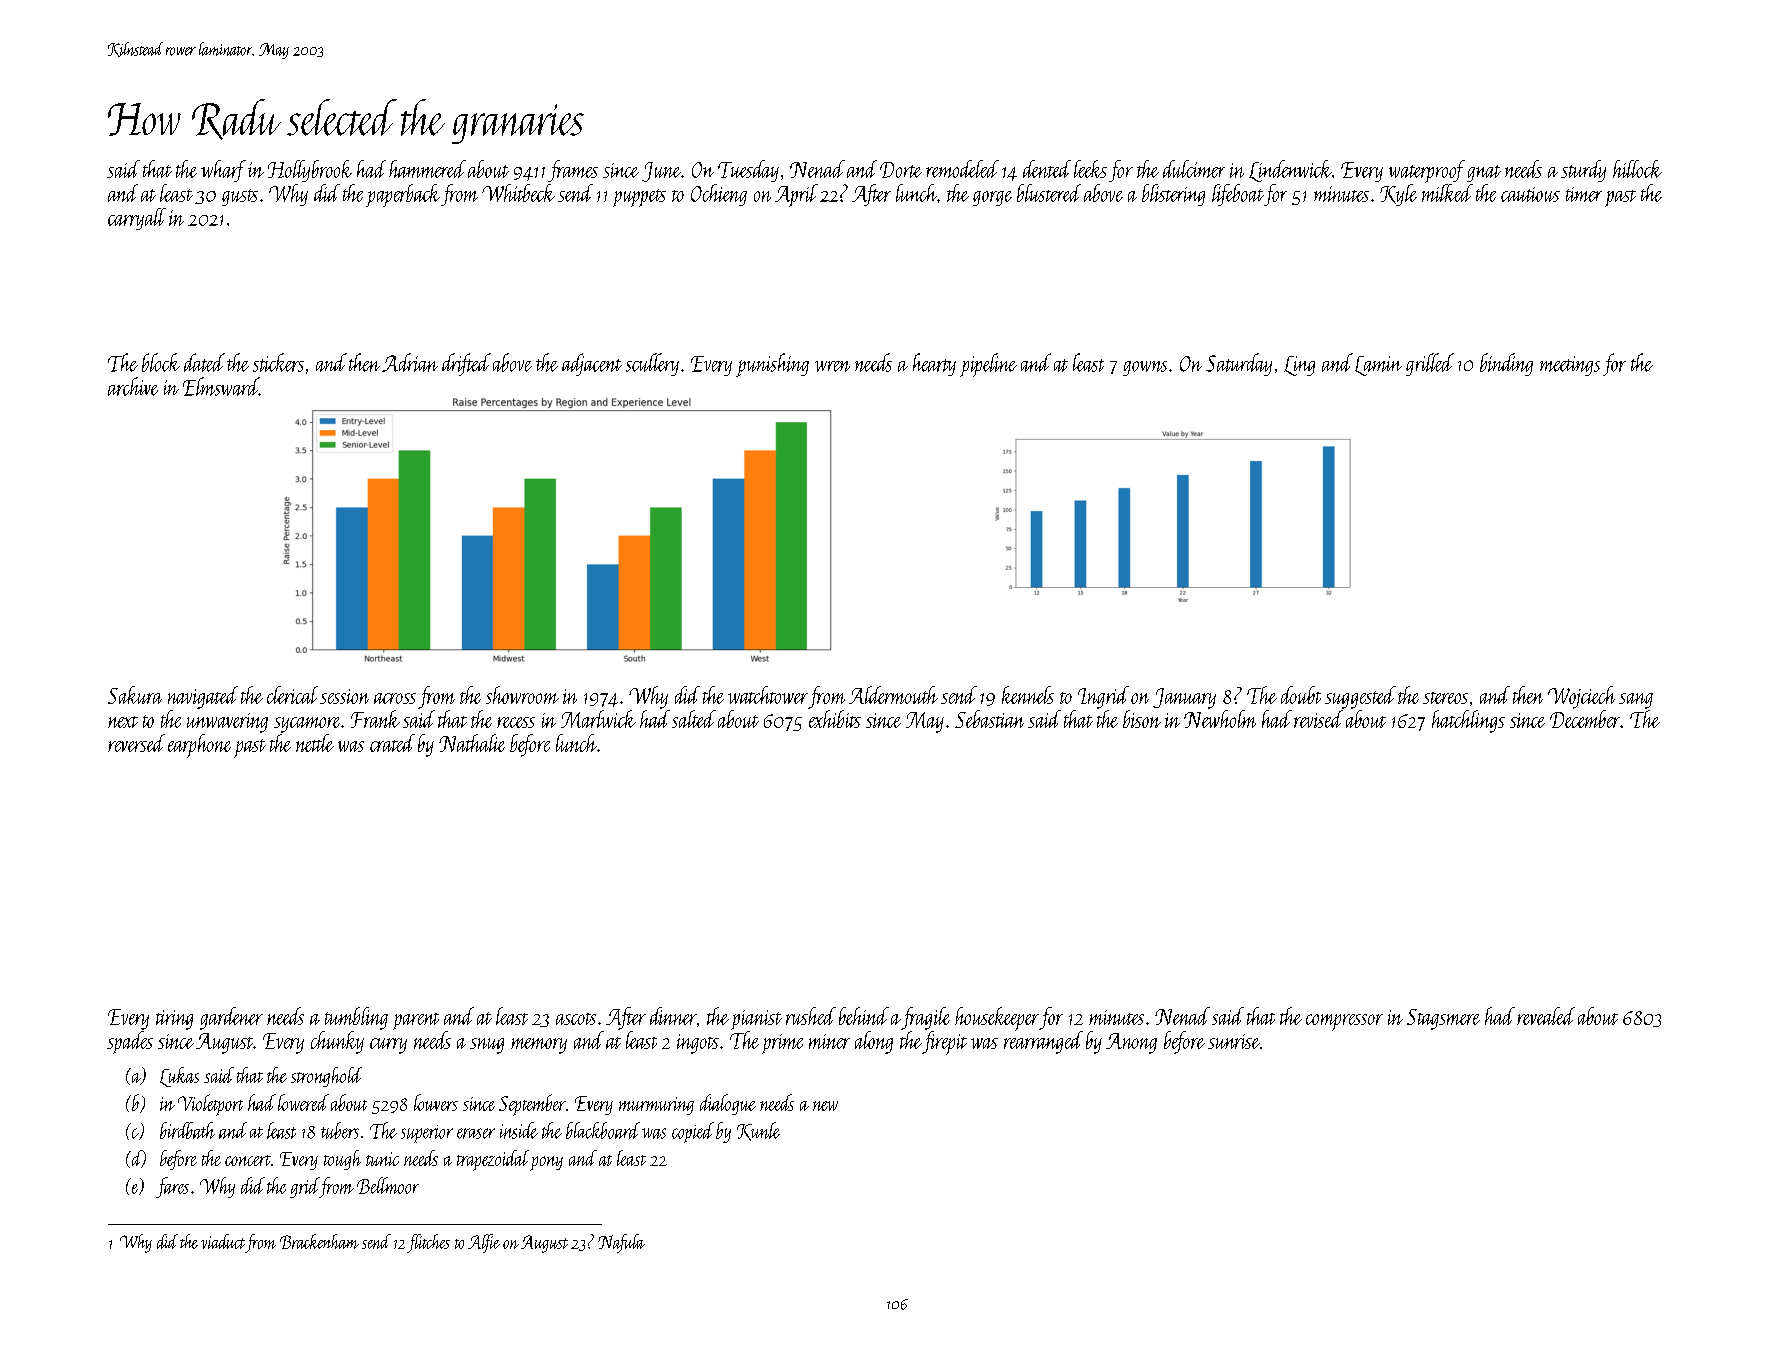  Describe the element at coordinates (1443, 1019) in the screenshot. I see `Stagsmere` at that location.
